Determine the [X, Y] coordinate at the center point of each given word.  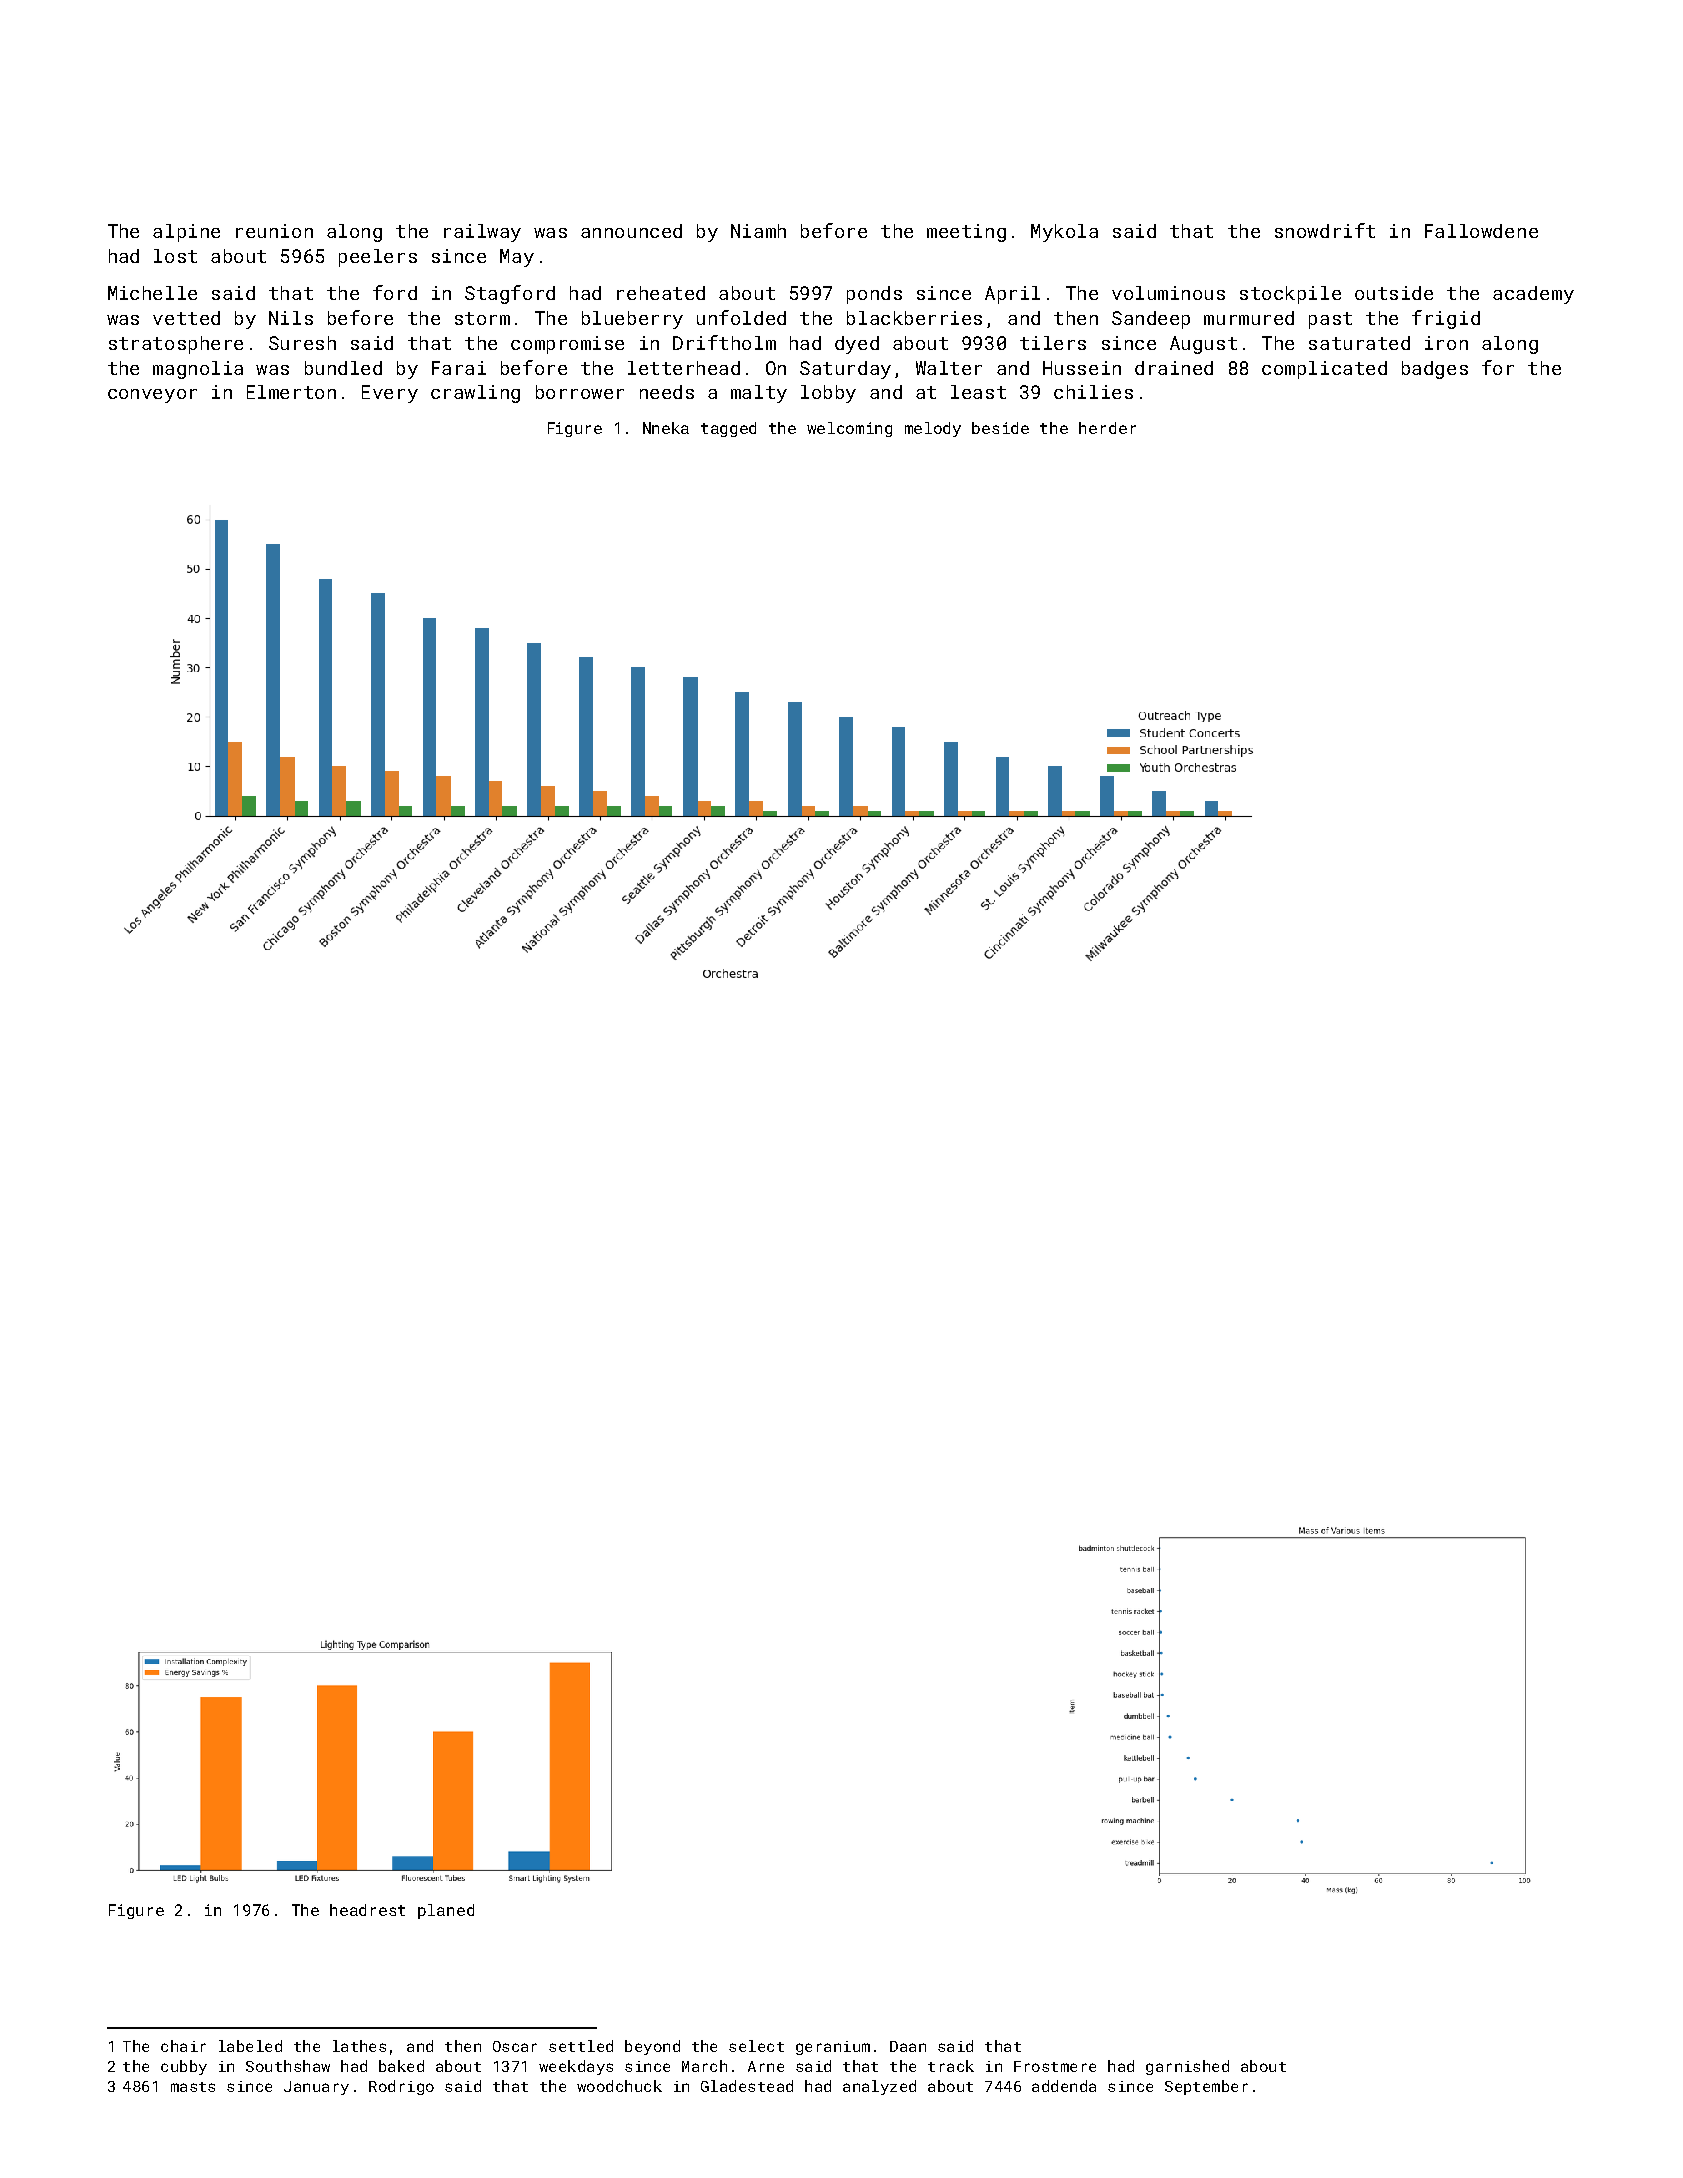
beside [1000, 428]
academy [1533, 295]
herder [1107, 428]
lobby [828, 394]
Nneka [666, 428]
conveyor [152, 396]
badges [1435, 370]
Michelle [152, 293]
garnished [1187, 2067]
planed [446, 1911]
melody [933, 429]
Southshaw [288, 2066]
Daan [908, 2046]
